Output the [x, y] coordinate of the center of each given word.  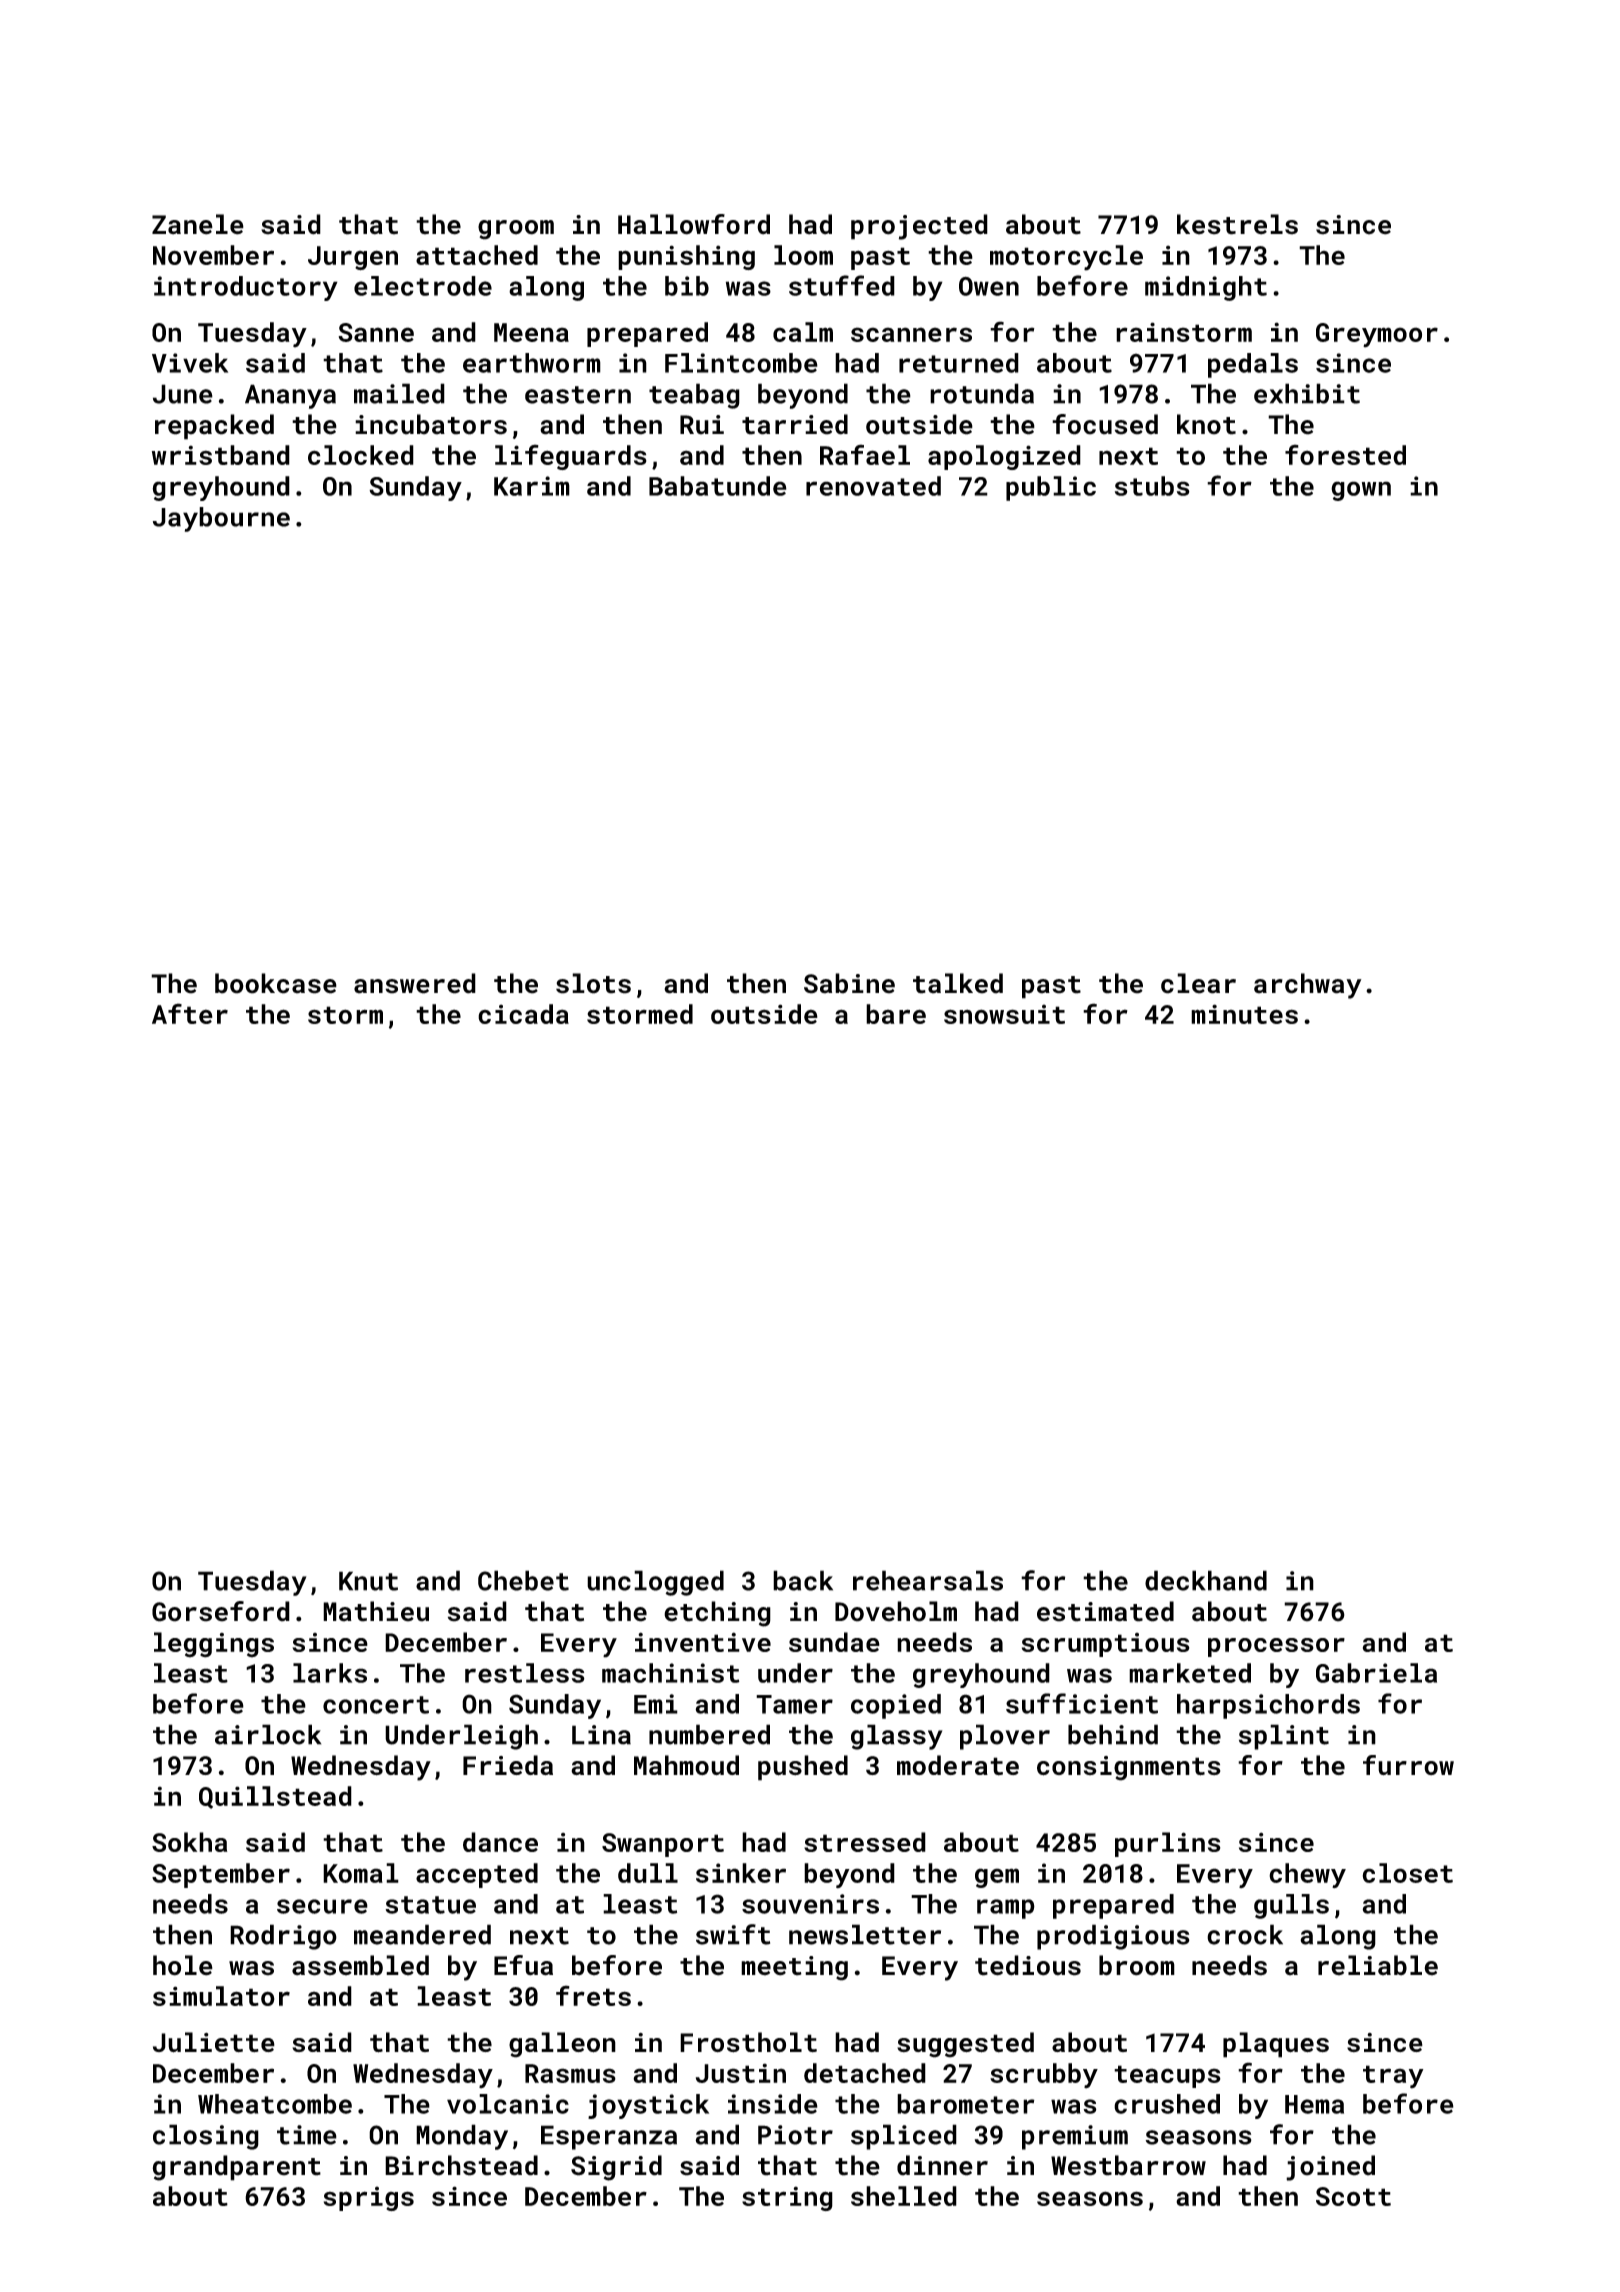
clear [1198, 983]
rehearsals [928, 1580]
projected [919, 227]
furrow [1408, 1765]
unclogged [655, 1583]
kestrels [1237, 224]
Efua [523, 1965]
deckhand [1206, 1580]
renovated [873, 486]
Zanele [198, 224]
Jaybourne [221, 519]
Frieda [508, 1765]
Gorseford [221, 1611]
